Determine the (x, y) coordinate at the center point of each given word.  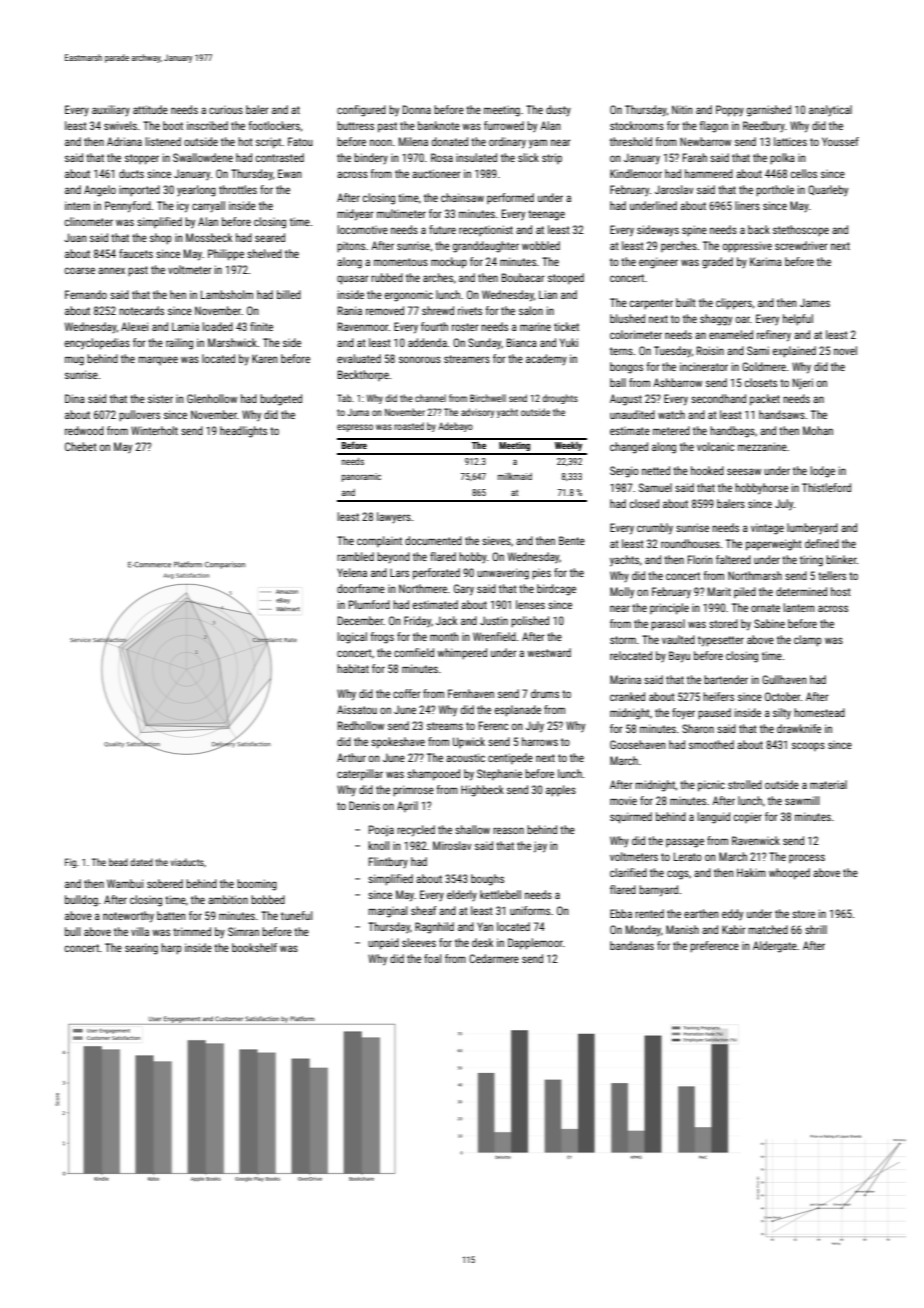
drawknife (799, 728)
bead (118, 862)
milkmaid (515, 476)
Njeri (803, 384)
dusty (558, 110)
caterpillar (360, 775)
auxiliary (111, 110)
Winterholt (154, 430)
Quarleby (828, 191)
